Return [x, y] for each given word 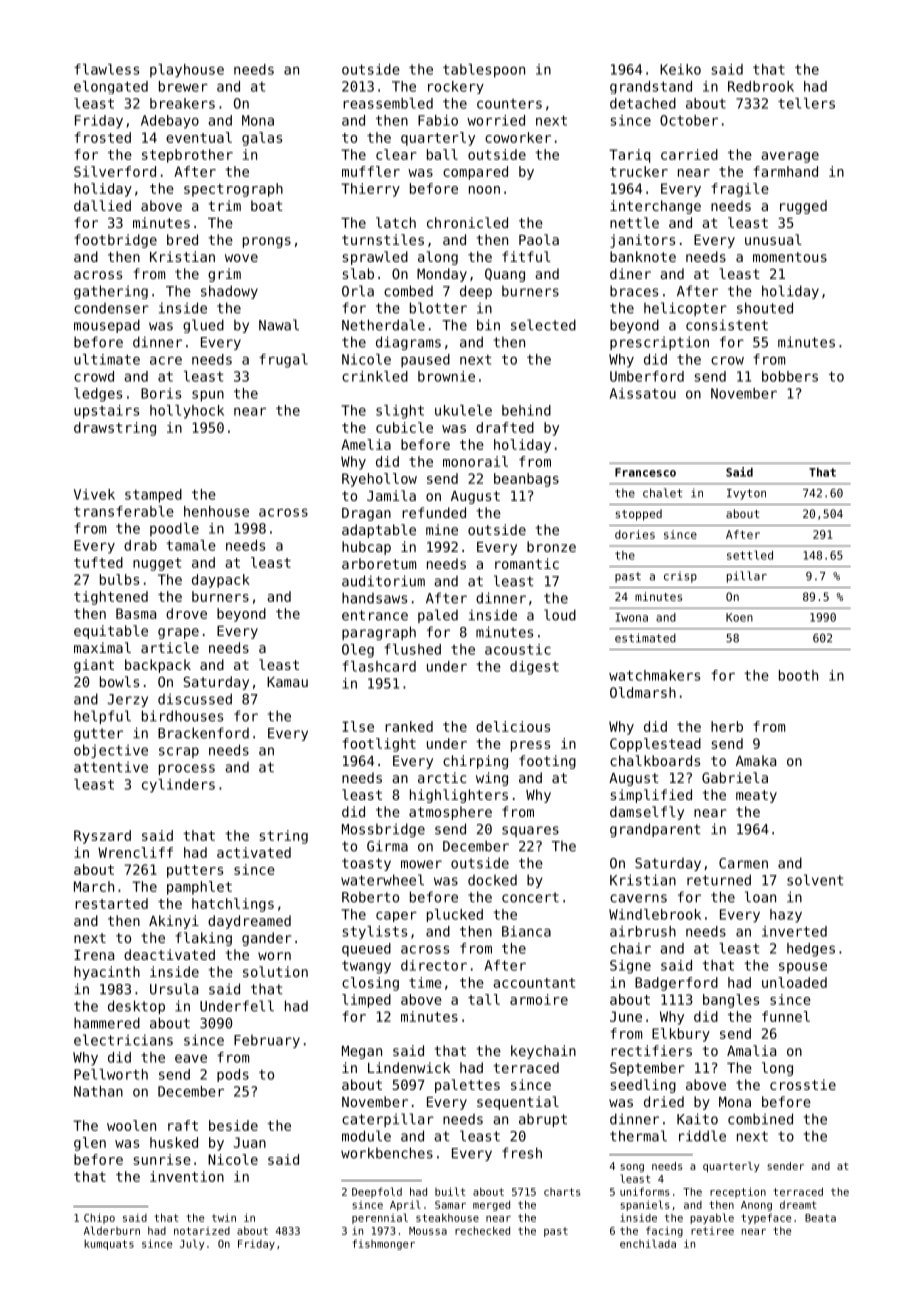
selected [543, 325]
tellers [806, 103]
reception [738, 1192]
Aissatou [643, 393]
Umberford [647, 376]
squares [530, 831]
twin [224, 1217]
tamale [191, 545]
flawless [106, 69]
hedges [811, 950]
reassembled [388, 103]
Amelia [366, 444]
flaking [203, 939]
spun [208, 396]
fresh [522, 1153]
